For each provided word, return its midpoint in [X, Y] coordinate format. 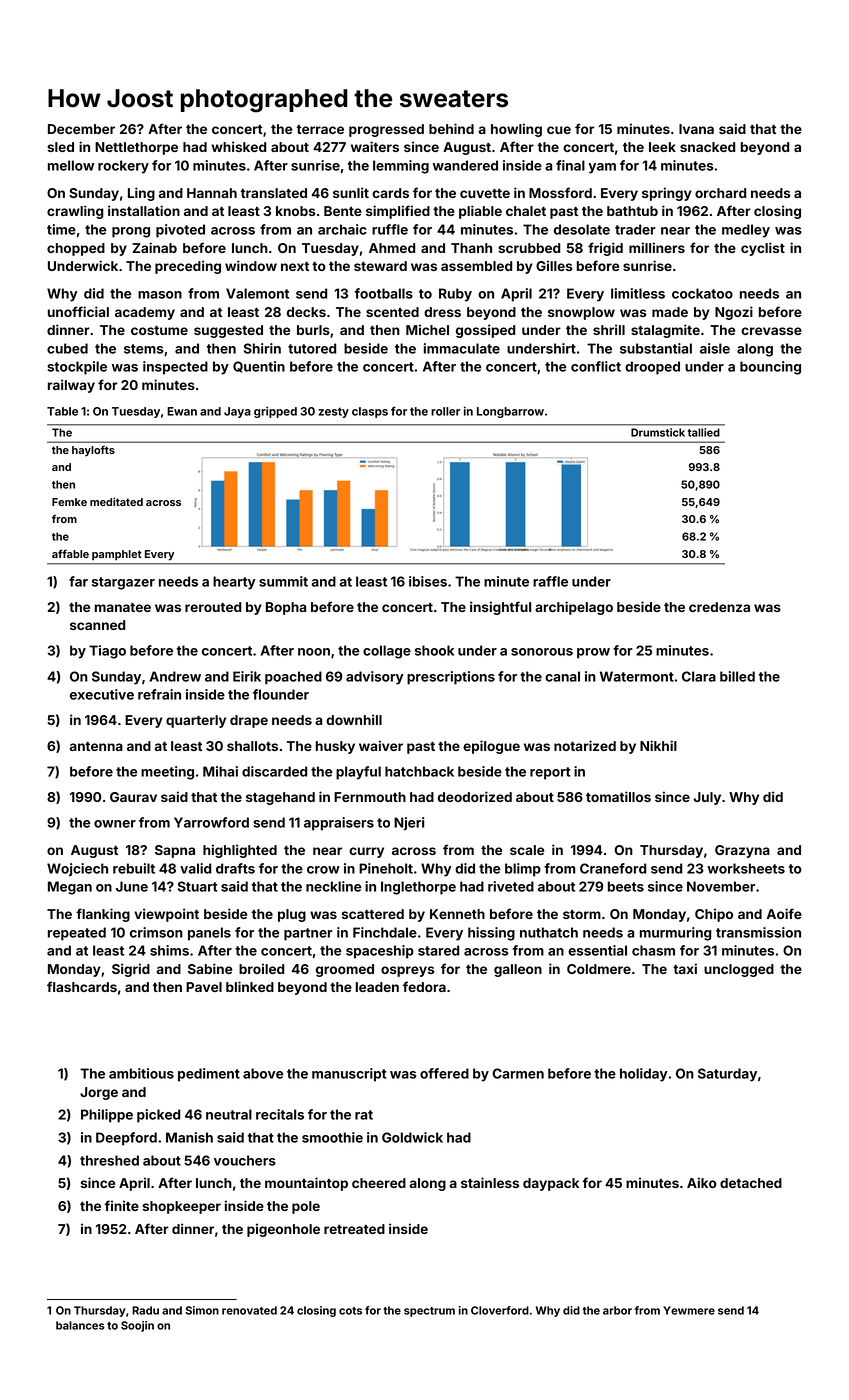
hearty [234, 583]
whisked [238, 146]
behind [451, 128]
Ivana [696, 129]
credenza [719, 607]
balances [80, 1325]
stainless [490, 1182]
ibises [428, 581]
